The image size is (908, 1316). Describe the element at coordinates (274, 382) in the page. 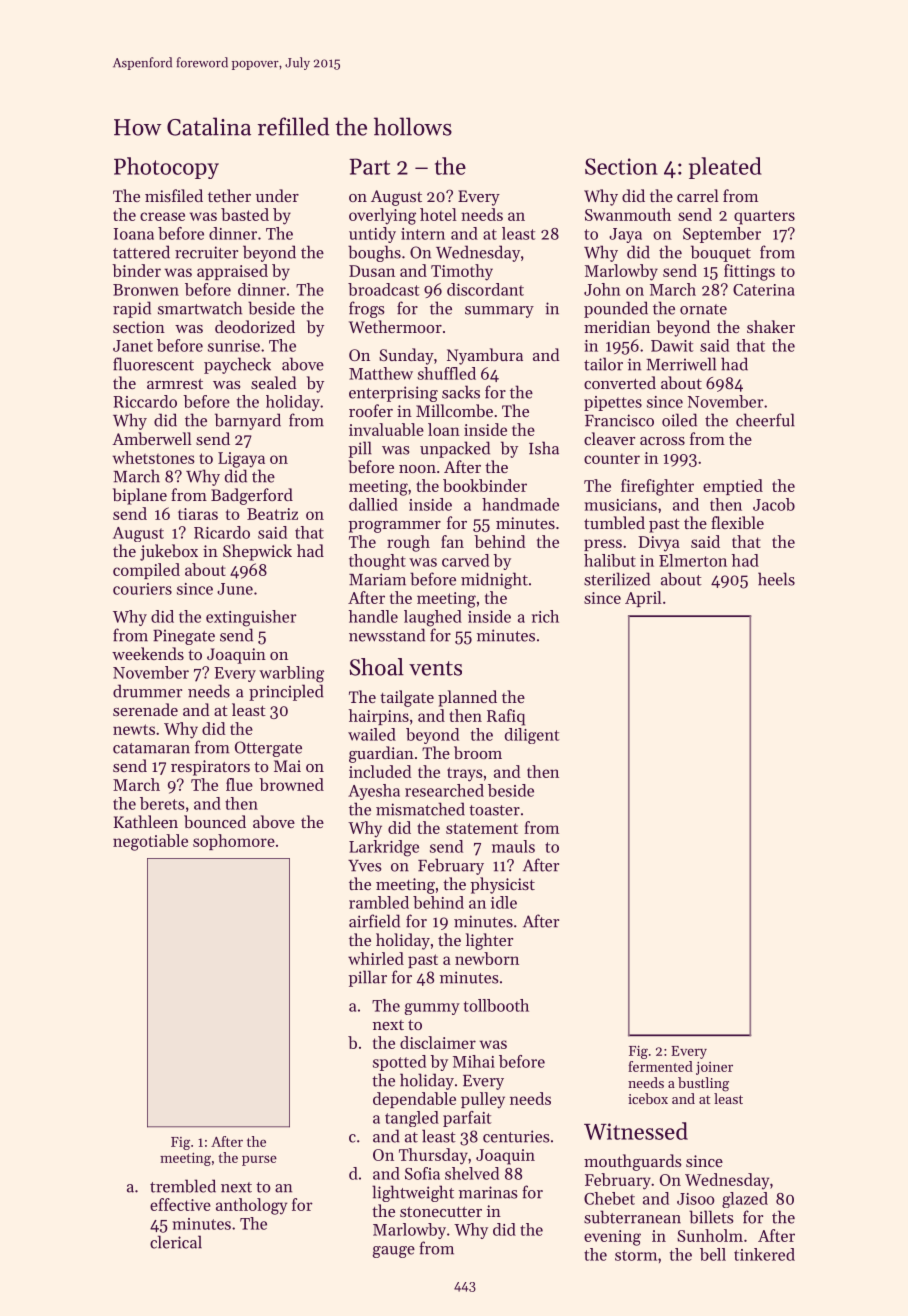

I see `sealed` at that location.
